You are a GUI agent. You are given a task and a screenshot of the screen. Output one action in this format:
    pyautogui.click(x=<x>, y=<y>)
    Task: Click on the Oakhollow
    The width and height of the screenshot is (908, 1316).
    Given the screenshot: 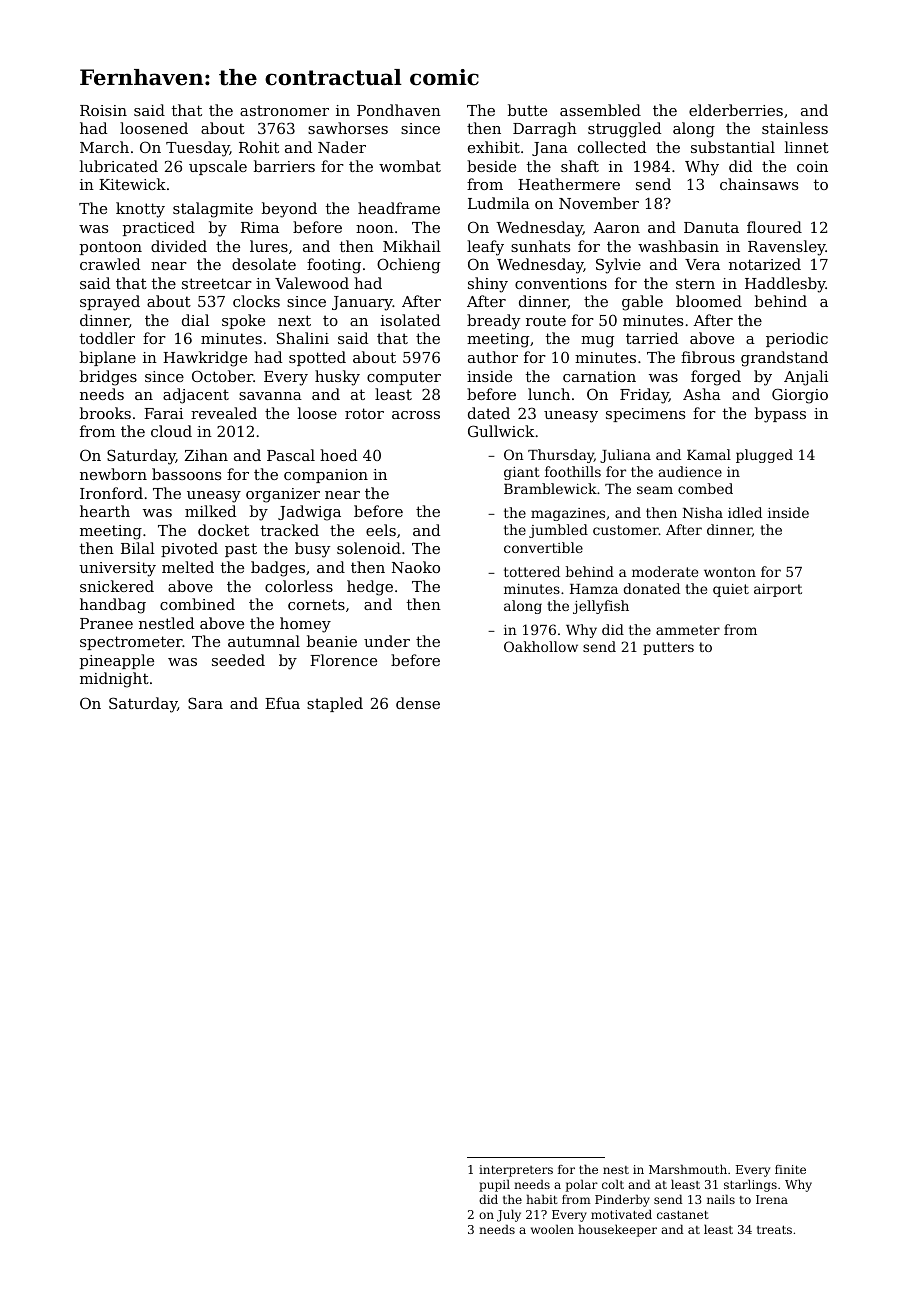 What is the action you would take?
    pyautogui.click(x=541, y=646)
